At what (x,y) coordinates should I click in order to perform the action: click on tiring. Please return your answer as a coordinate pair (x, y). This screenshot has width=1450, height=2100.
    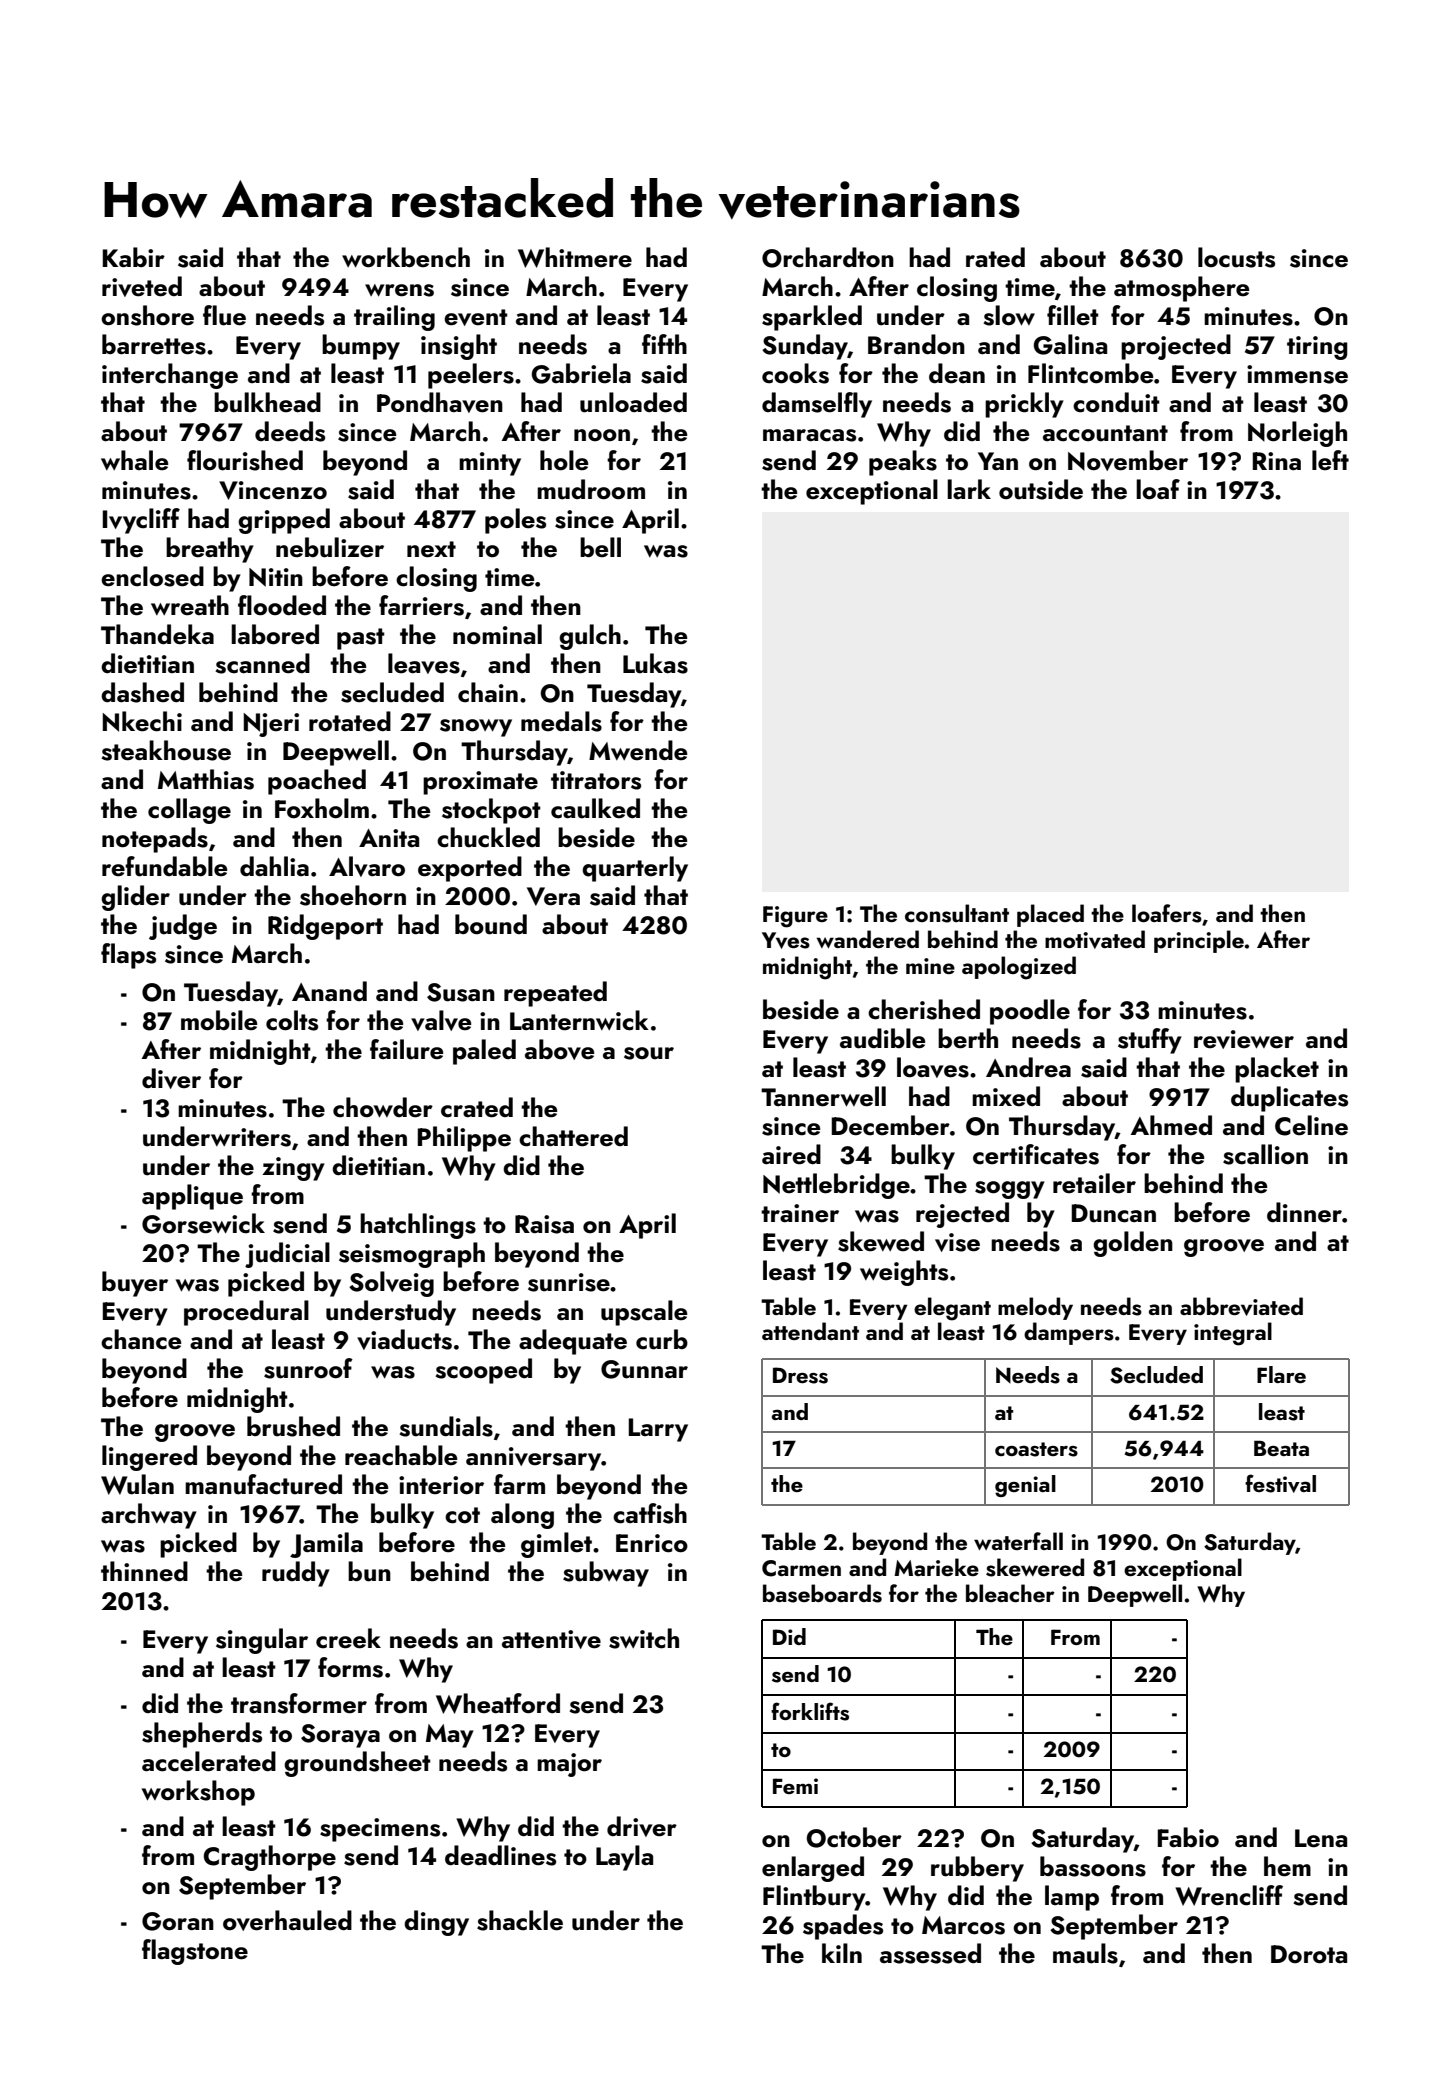
    Looking at the image, I should click on (1317, 348).
